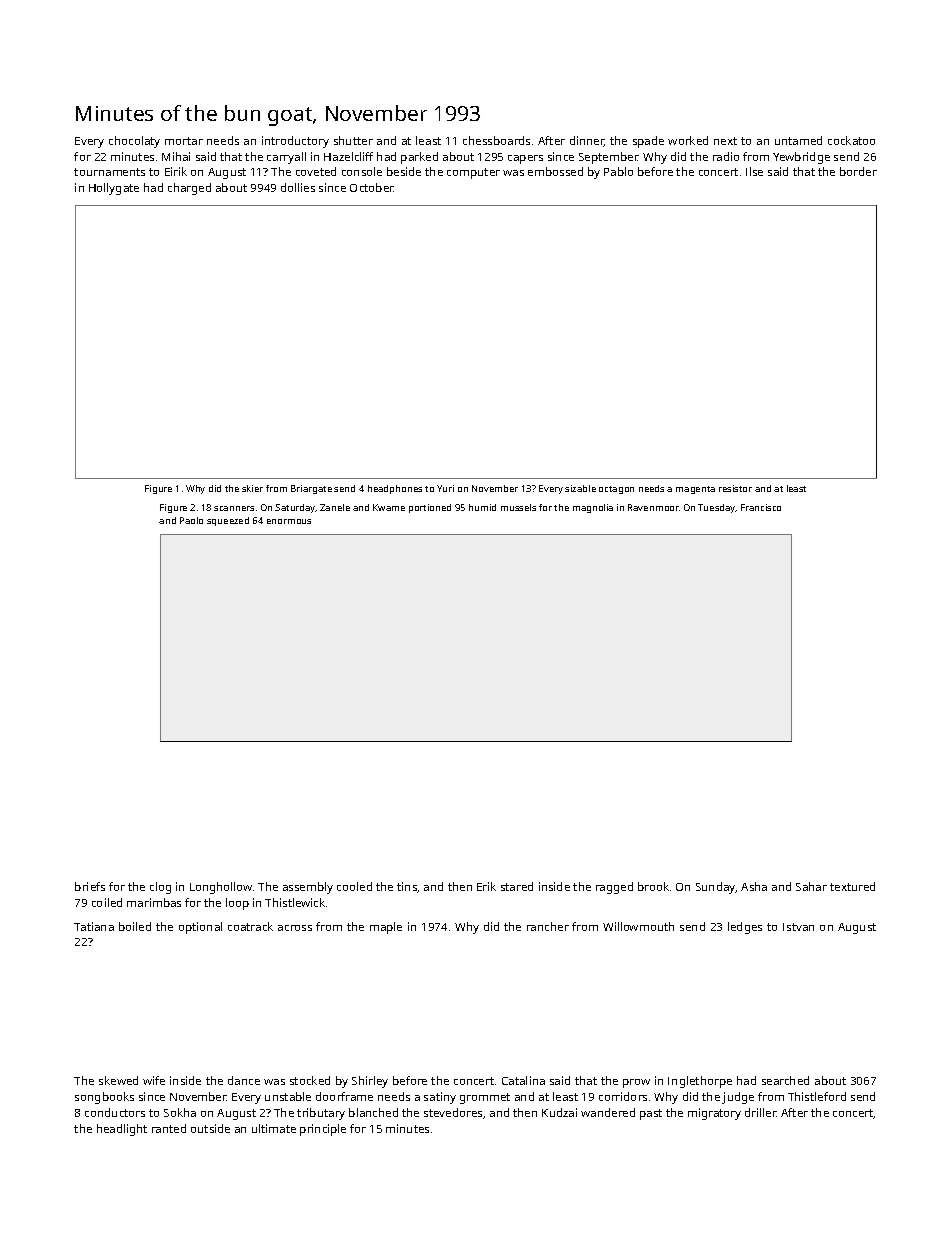 The height and width of the screenshot is (1233, 952). What do you see at coordinates (517, 886) in the screenshot?
I see `stared` at bounding box center [517, 886].
